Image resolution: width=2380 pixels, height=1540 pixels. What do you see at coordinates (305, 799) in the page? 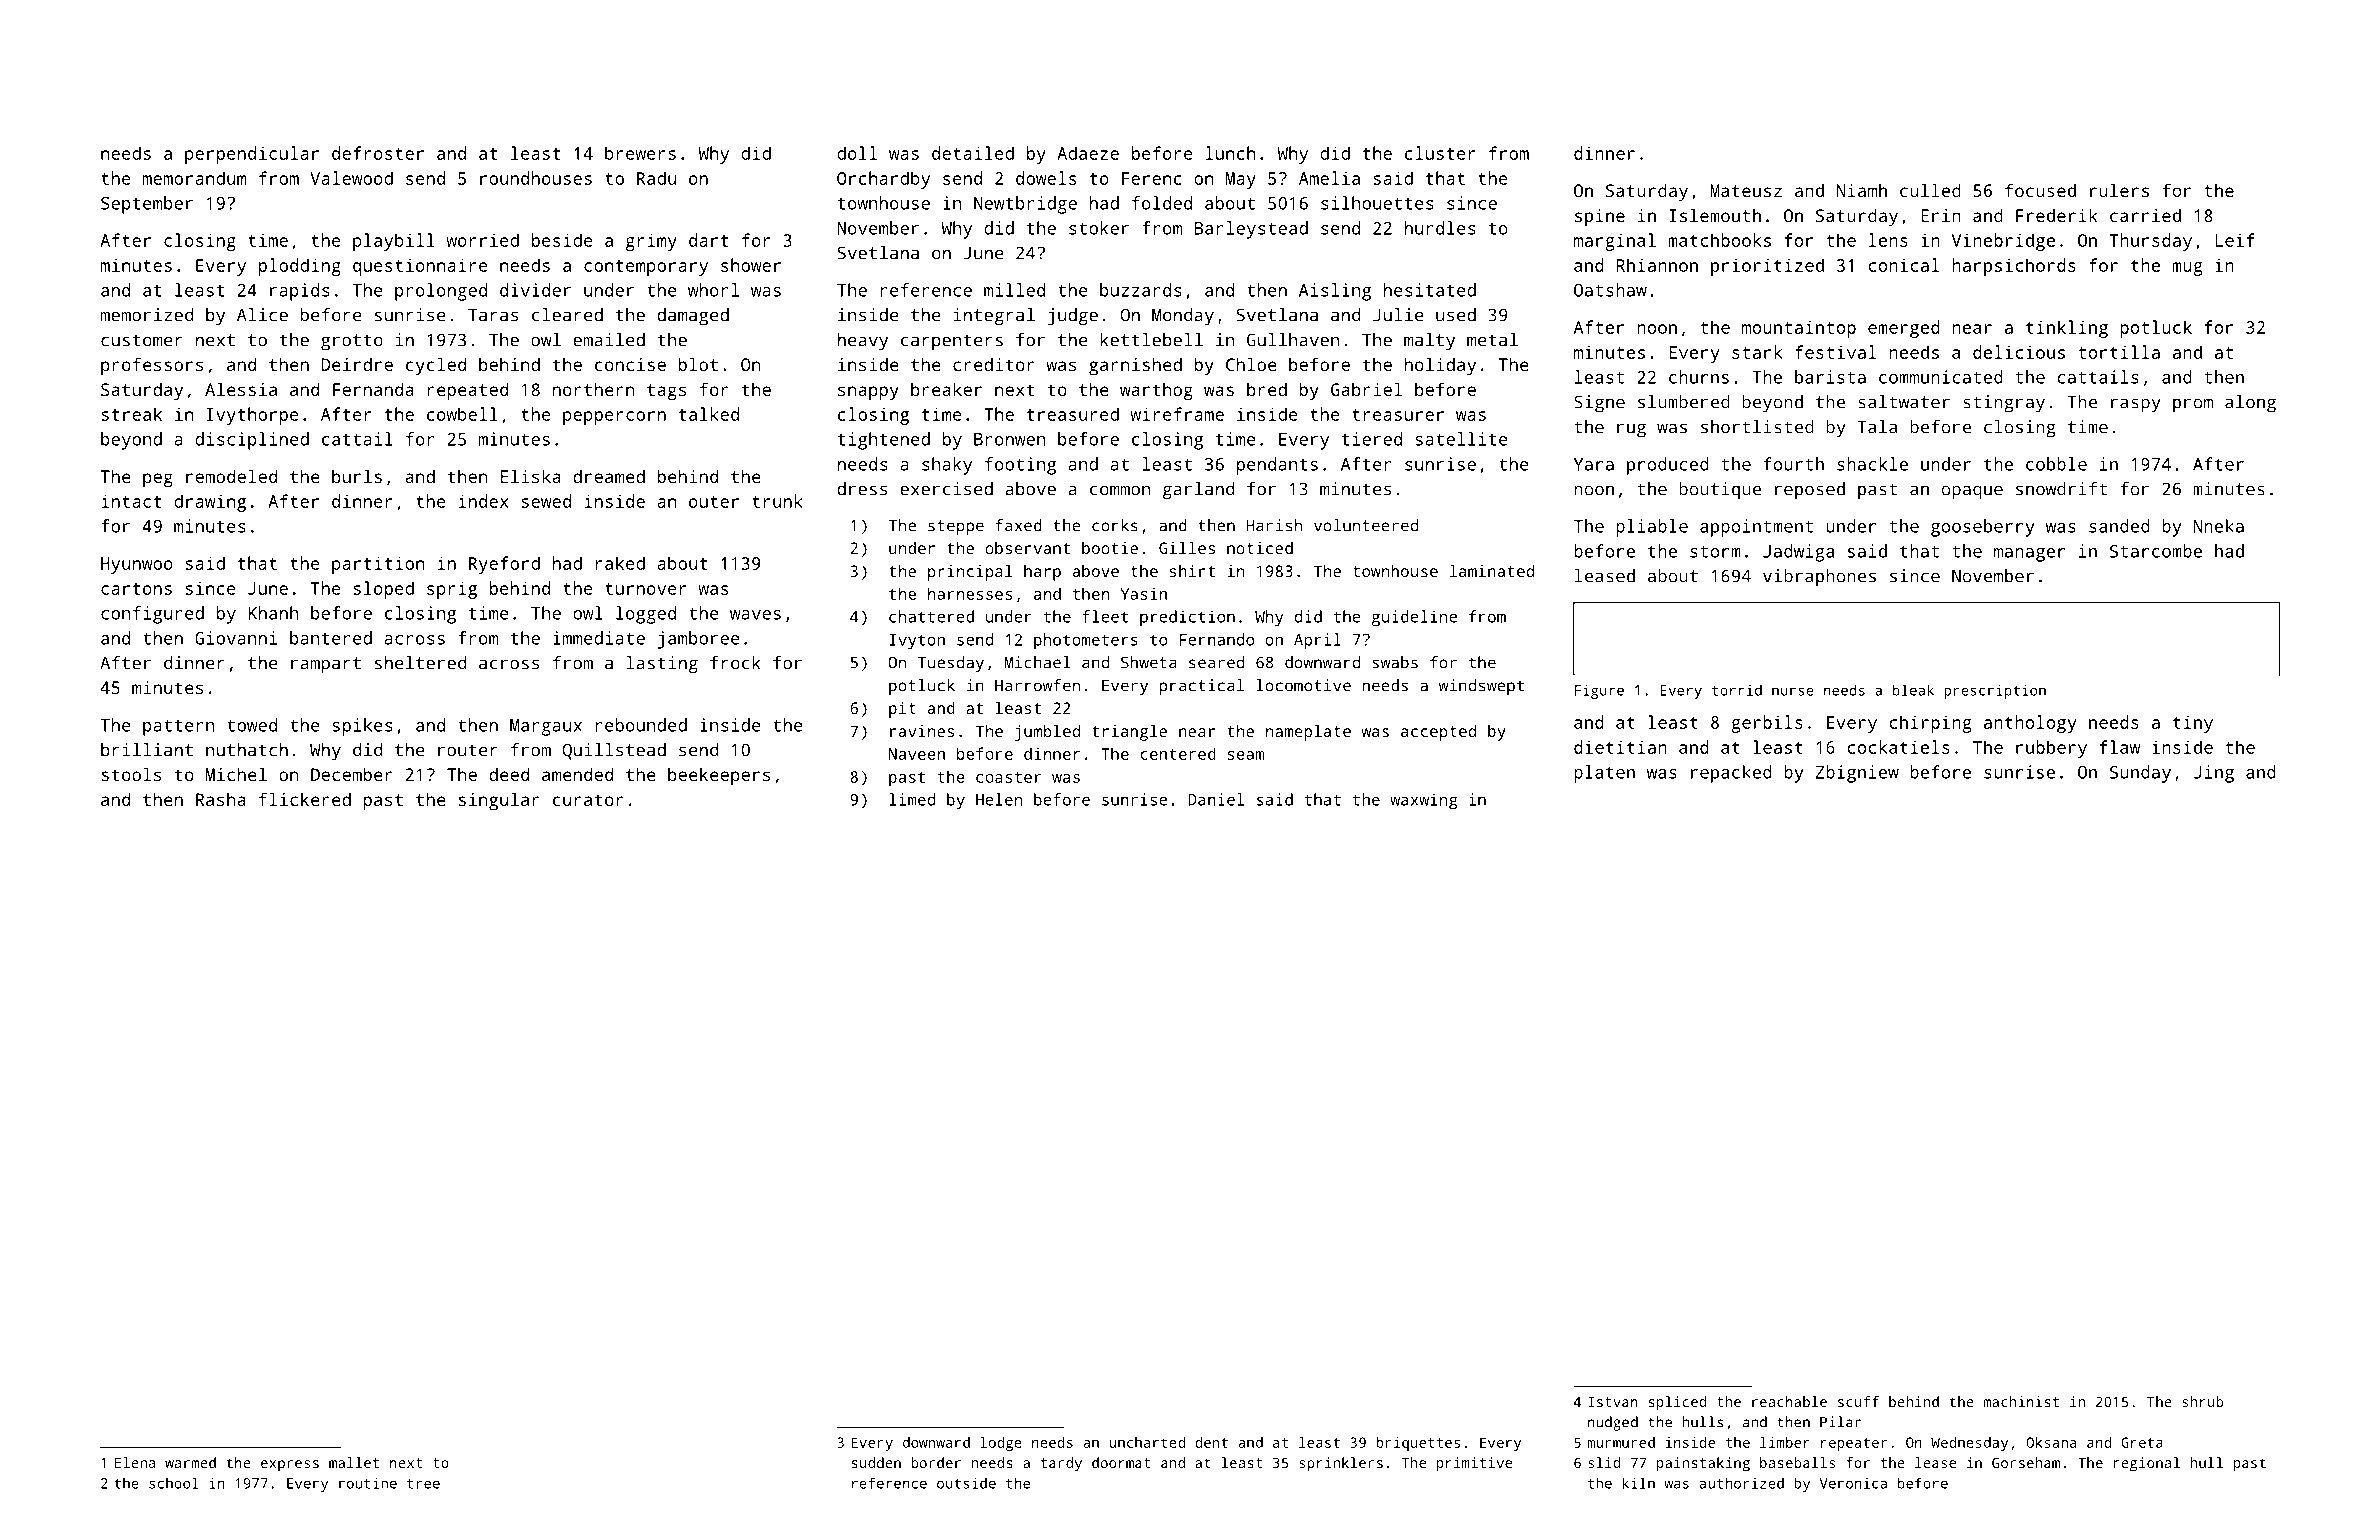
I see `flickered` at bounding box center [305, 799].
